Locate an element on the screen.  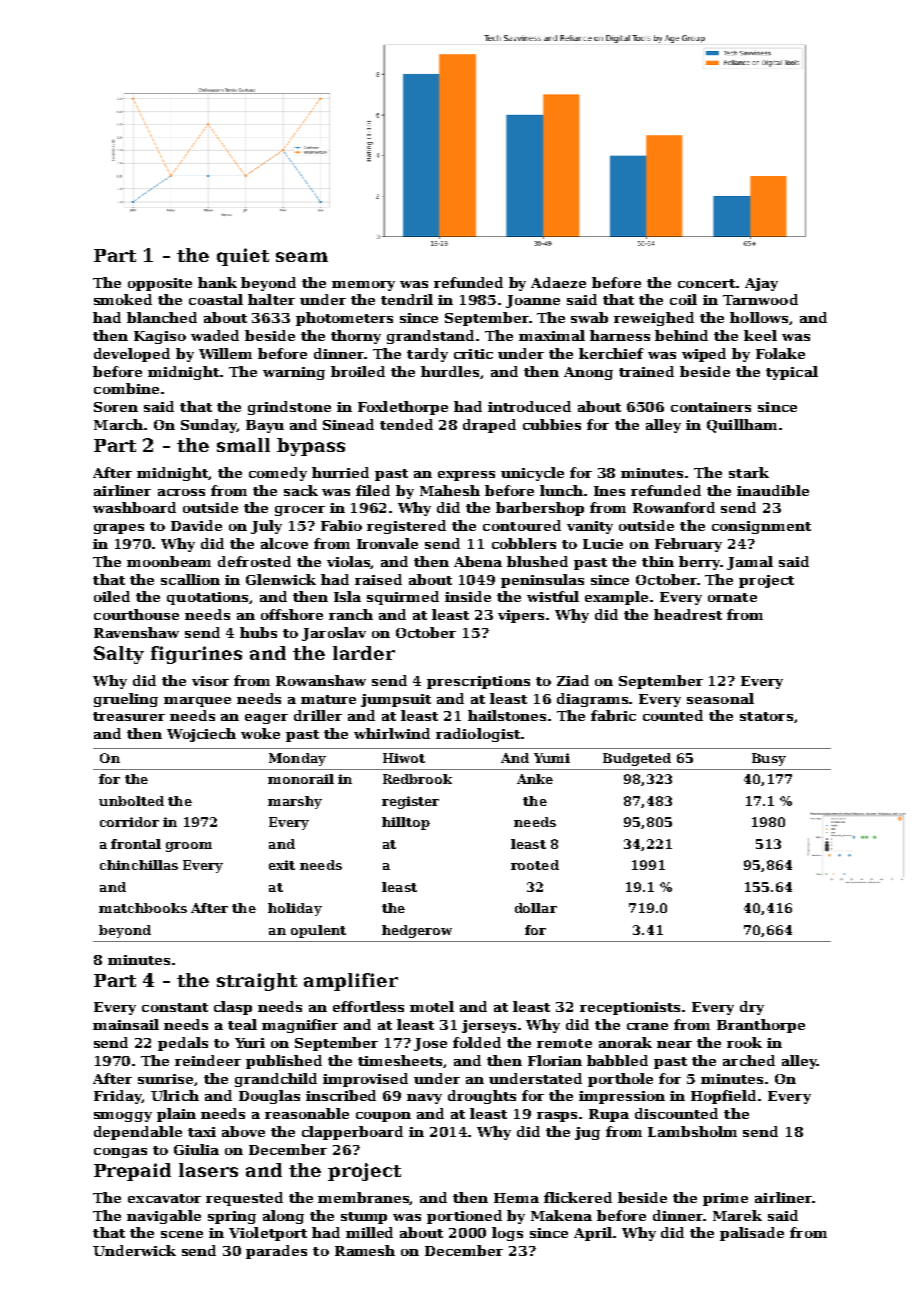
headrest is located at coordinates (688, 614).
